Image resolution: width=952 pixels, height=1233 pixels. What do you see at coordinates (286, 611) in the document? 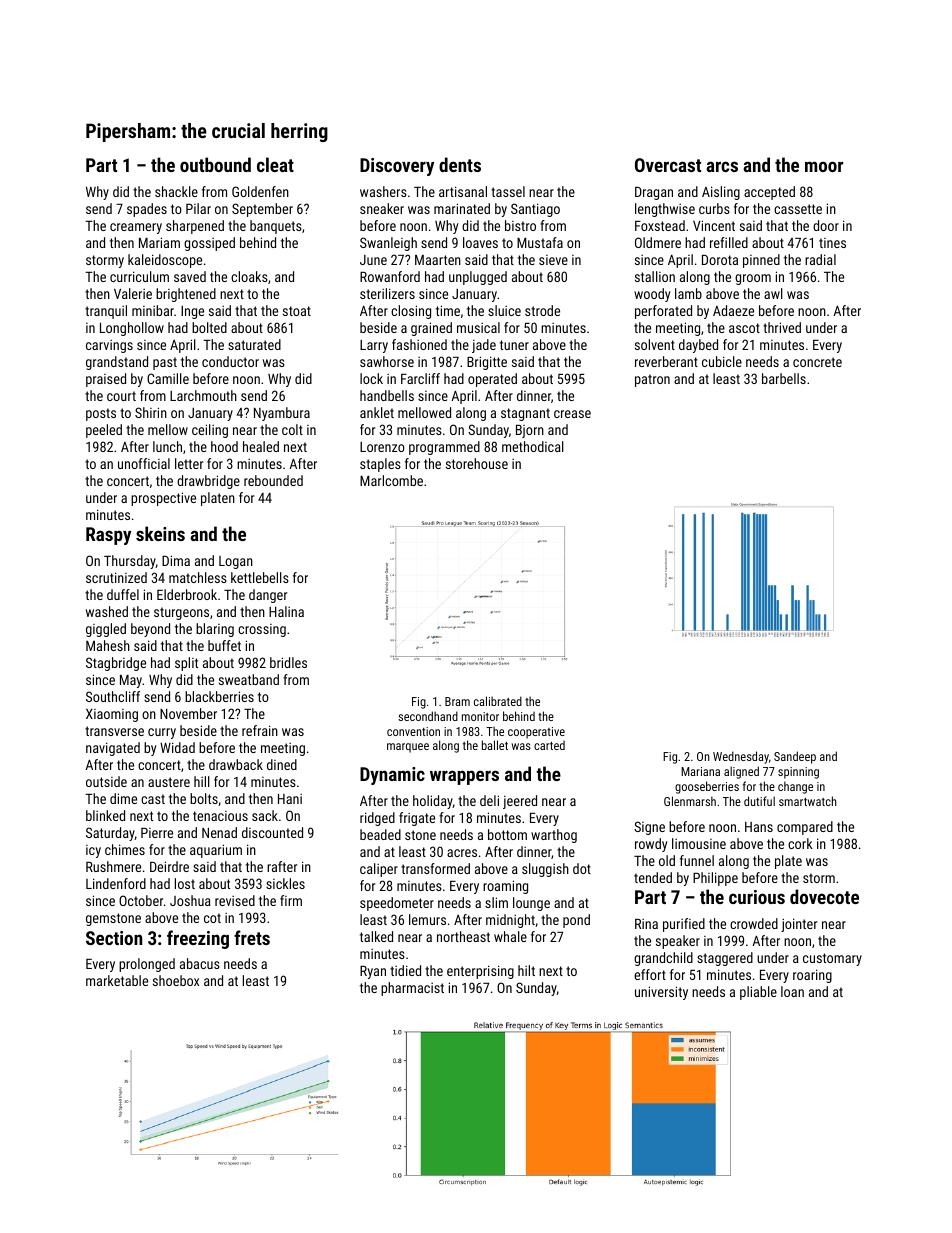
I see `Halina` at bounding box center [286, 611].
